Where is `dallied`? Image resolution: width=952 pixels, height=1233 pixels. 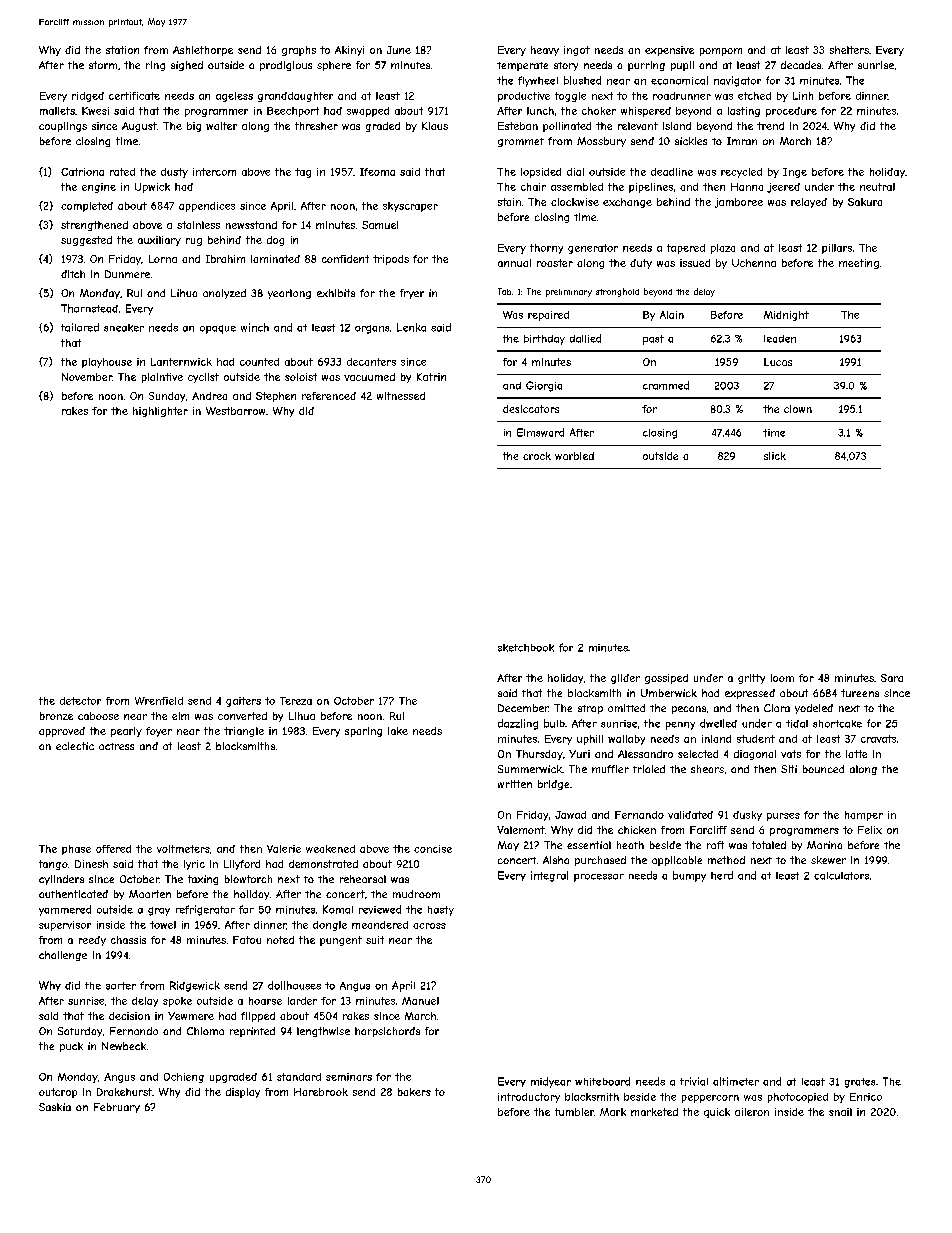 dallied is located at coordinates (585, 338).
